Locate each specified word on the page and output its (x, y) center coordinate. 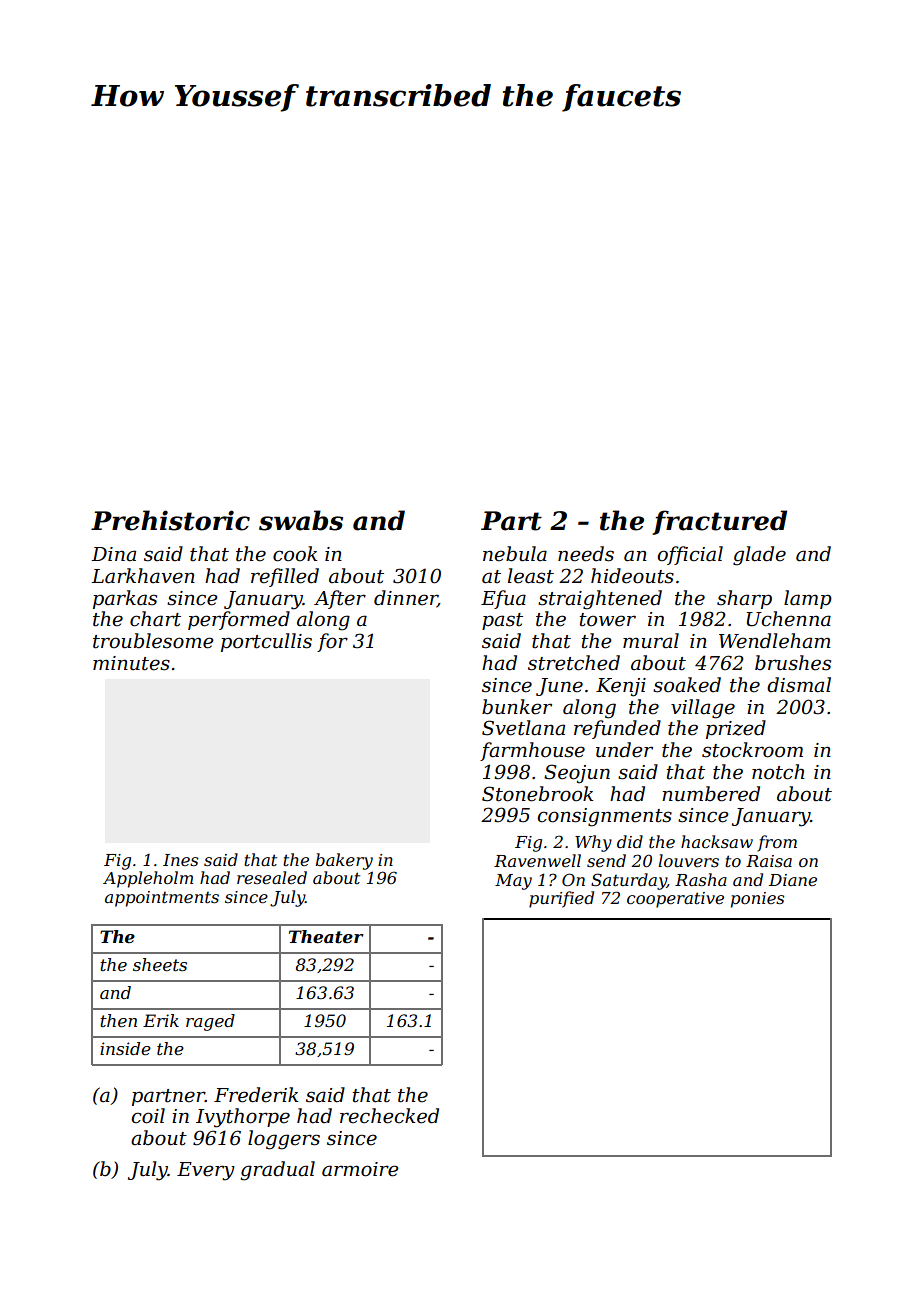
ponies (757, 900)
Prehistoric (170, 520)
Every (206, 1171)
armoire (360, 1169)
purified (561, 899)
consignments (604, 817)
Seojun (577, 774)
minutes (131, 663)
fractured (719, 522)
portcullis (266, 642)
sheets (160, 964)
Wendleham (775, 641)
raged (210, 1022)
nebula (515, 554)
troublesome (153, 641)
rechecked (389, 1116)
